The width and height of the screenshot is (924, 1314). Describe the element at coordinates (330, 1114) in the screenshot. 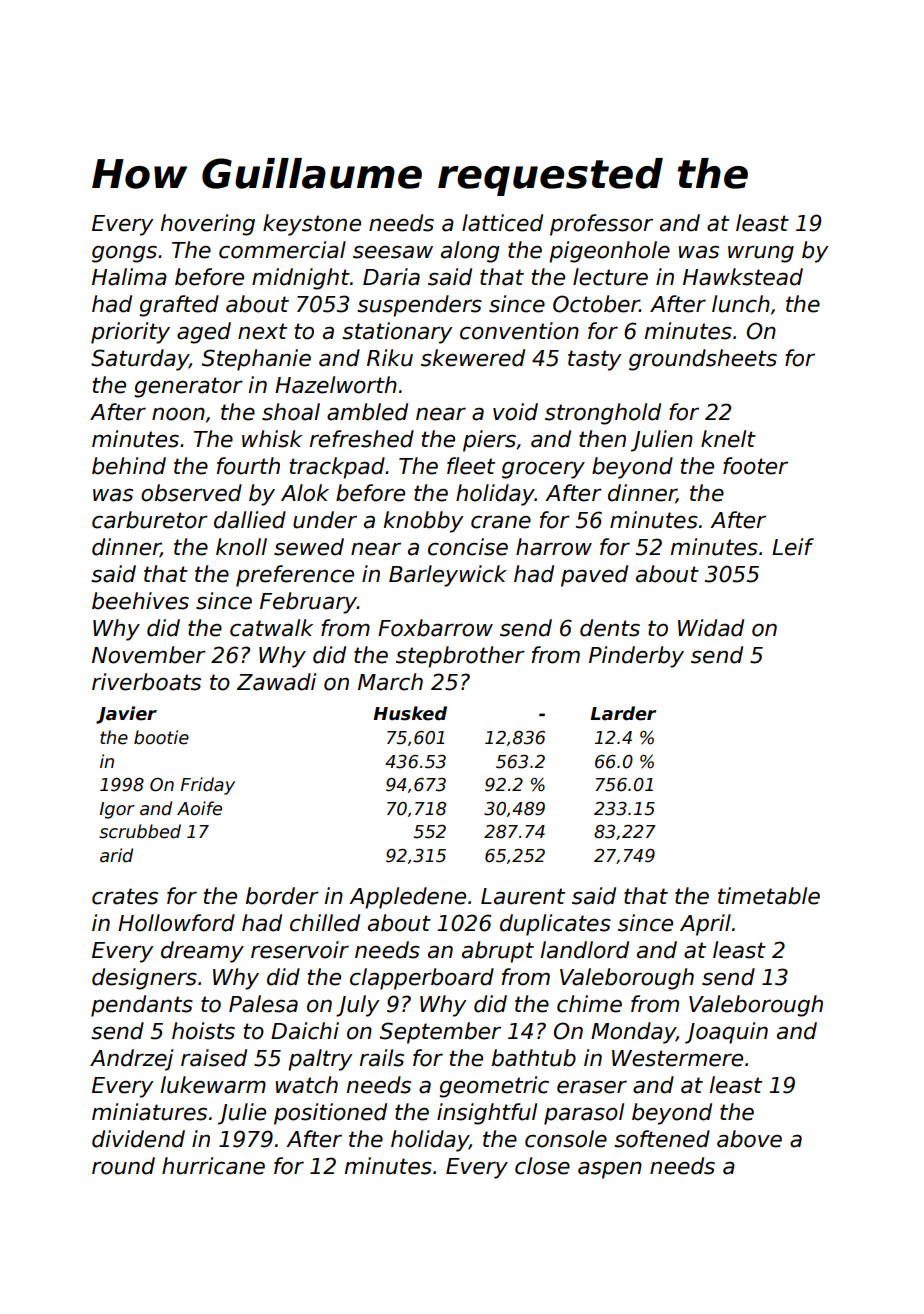

I see `positioned` at that location.
